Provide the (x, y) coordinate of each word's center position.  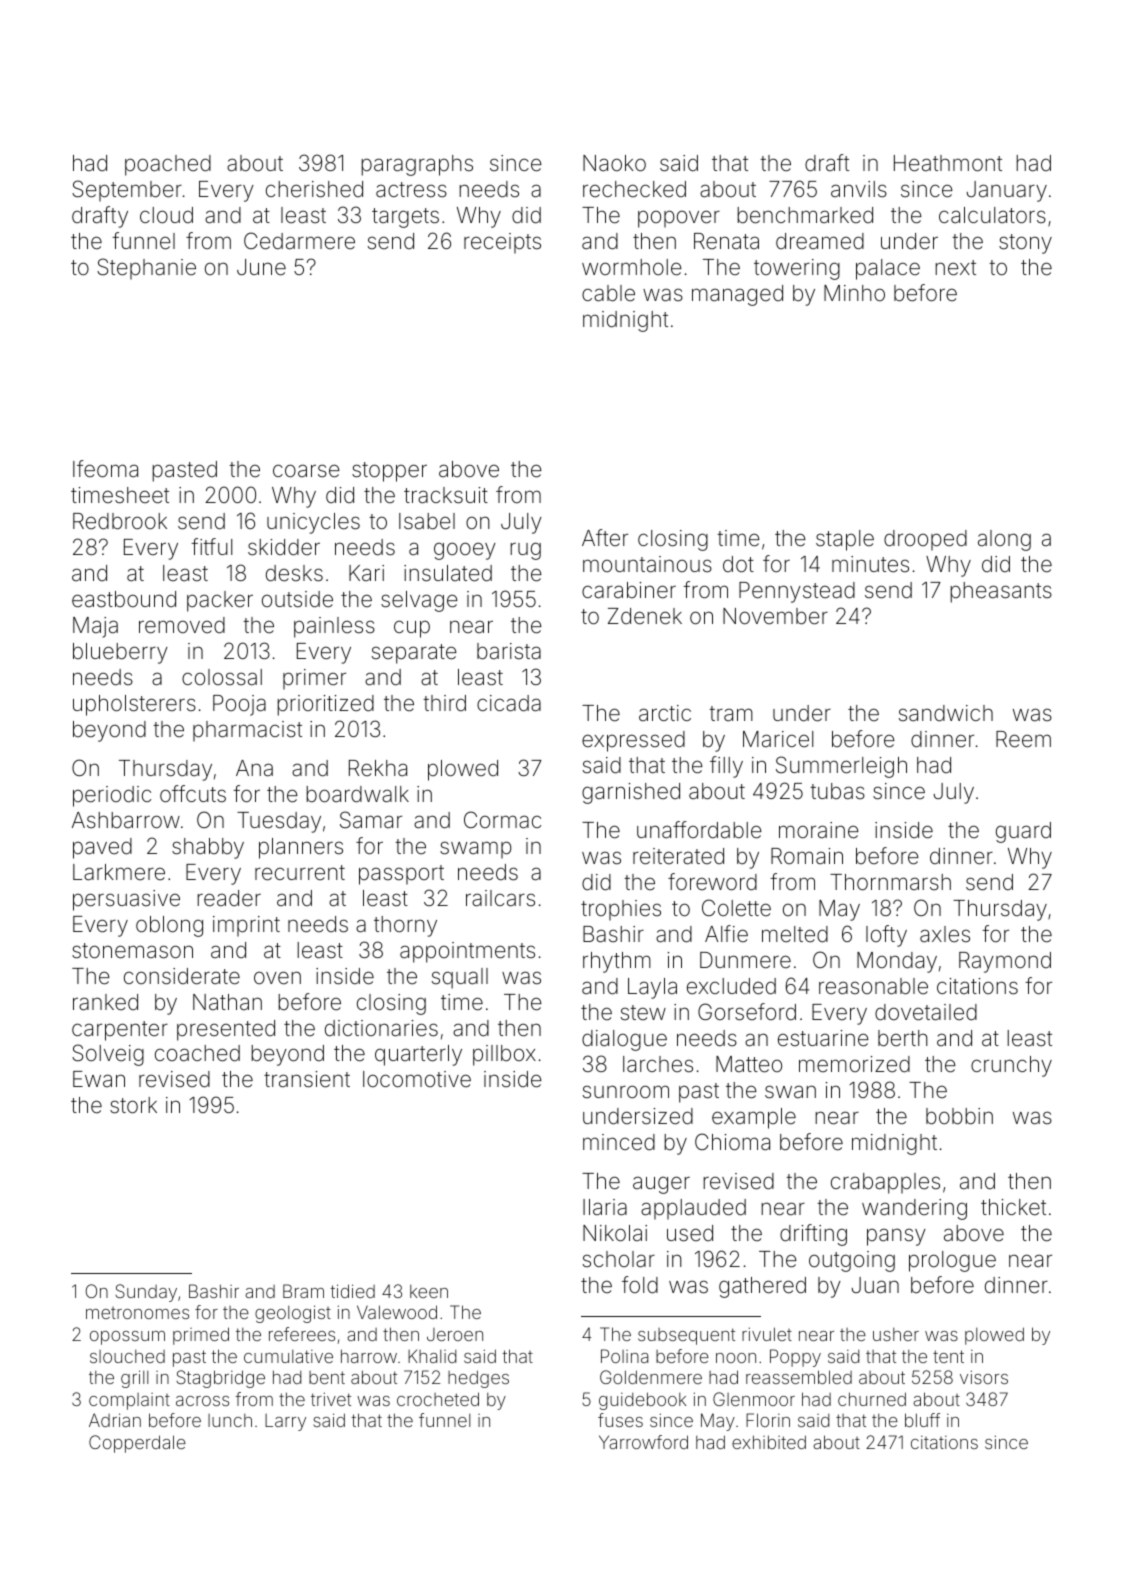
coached (197, 1053)
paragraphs (417, 165)
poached (168, 165)
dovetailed (926, 1012)
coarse (306, 471)
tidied (352, 1291)
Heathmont (948, 163)
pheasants (1001, 592)
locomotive (417, 1079)
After (605, 538)
